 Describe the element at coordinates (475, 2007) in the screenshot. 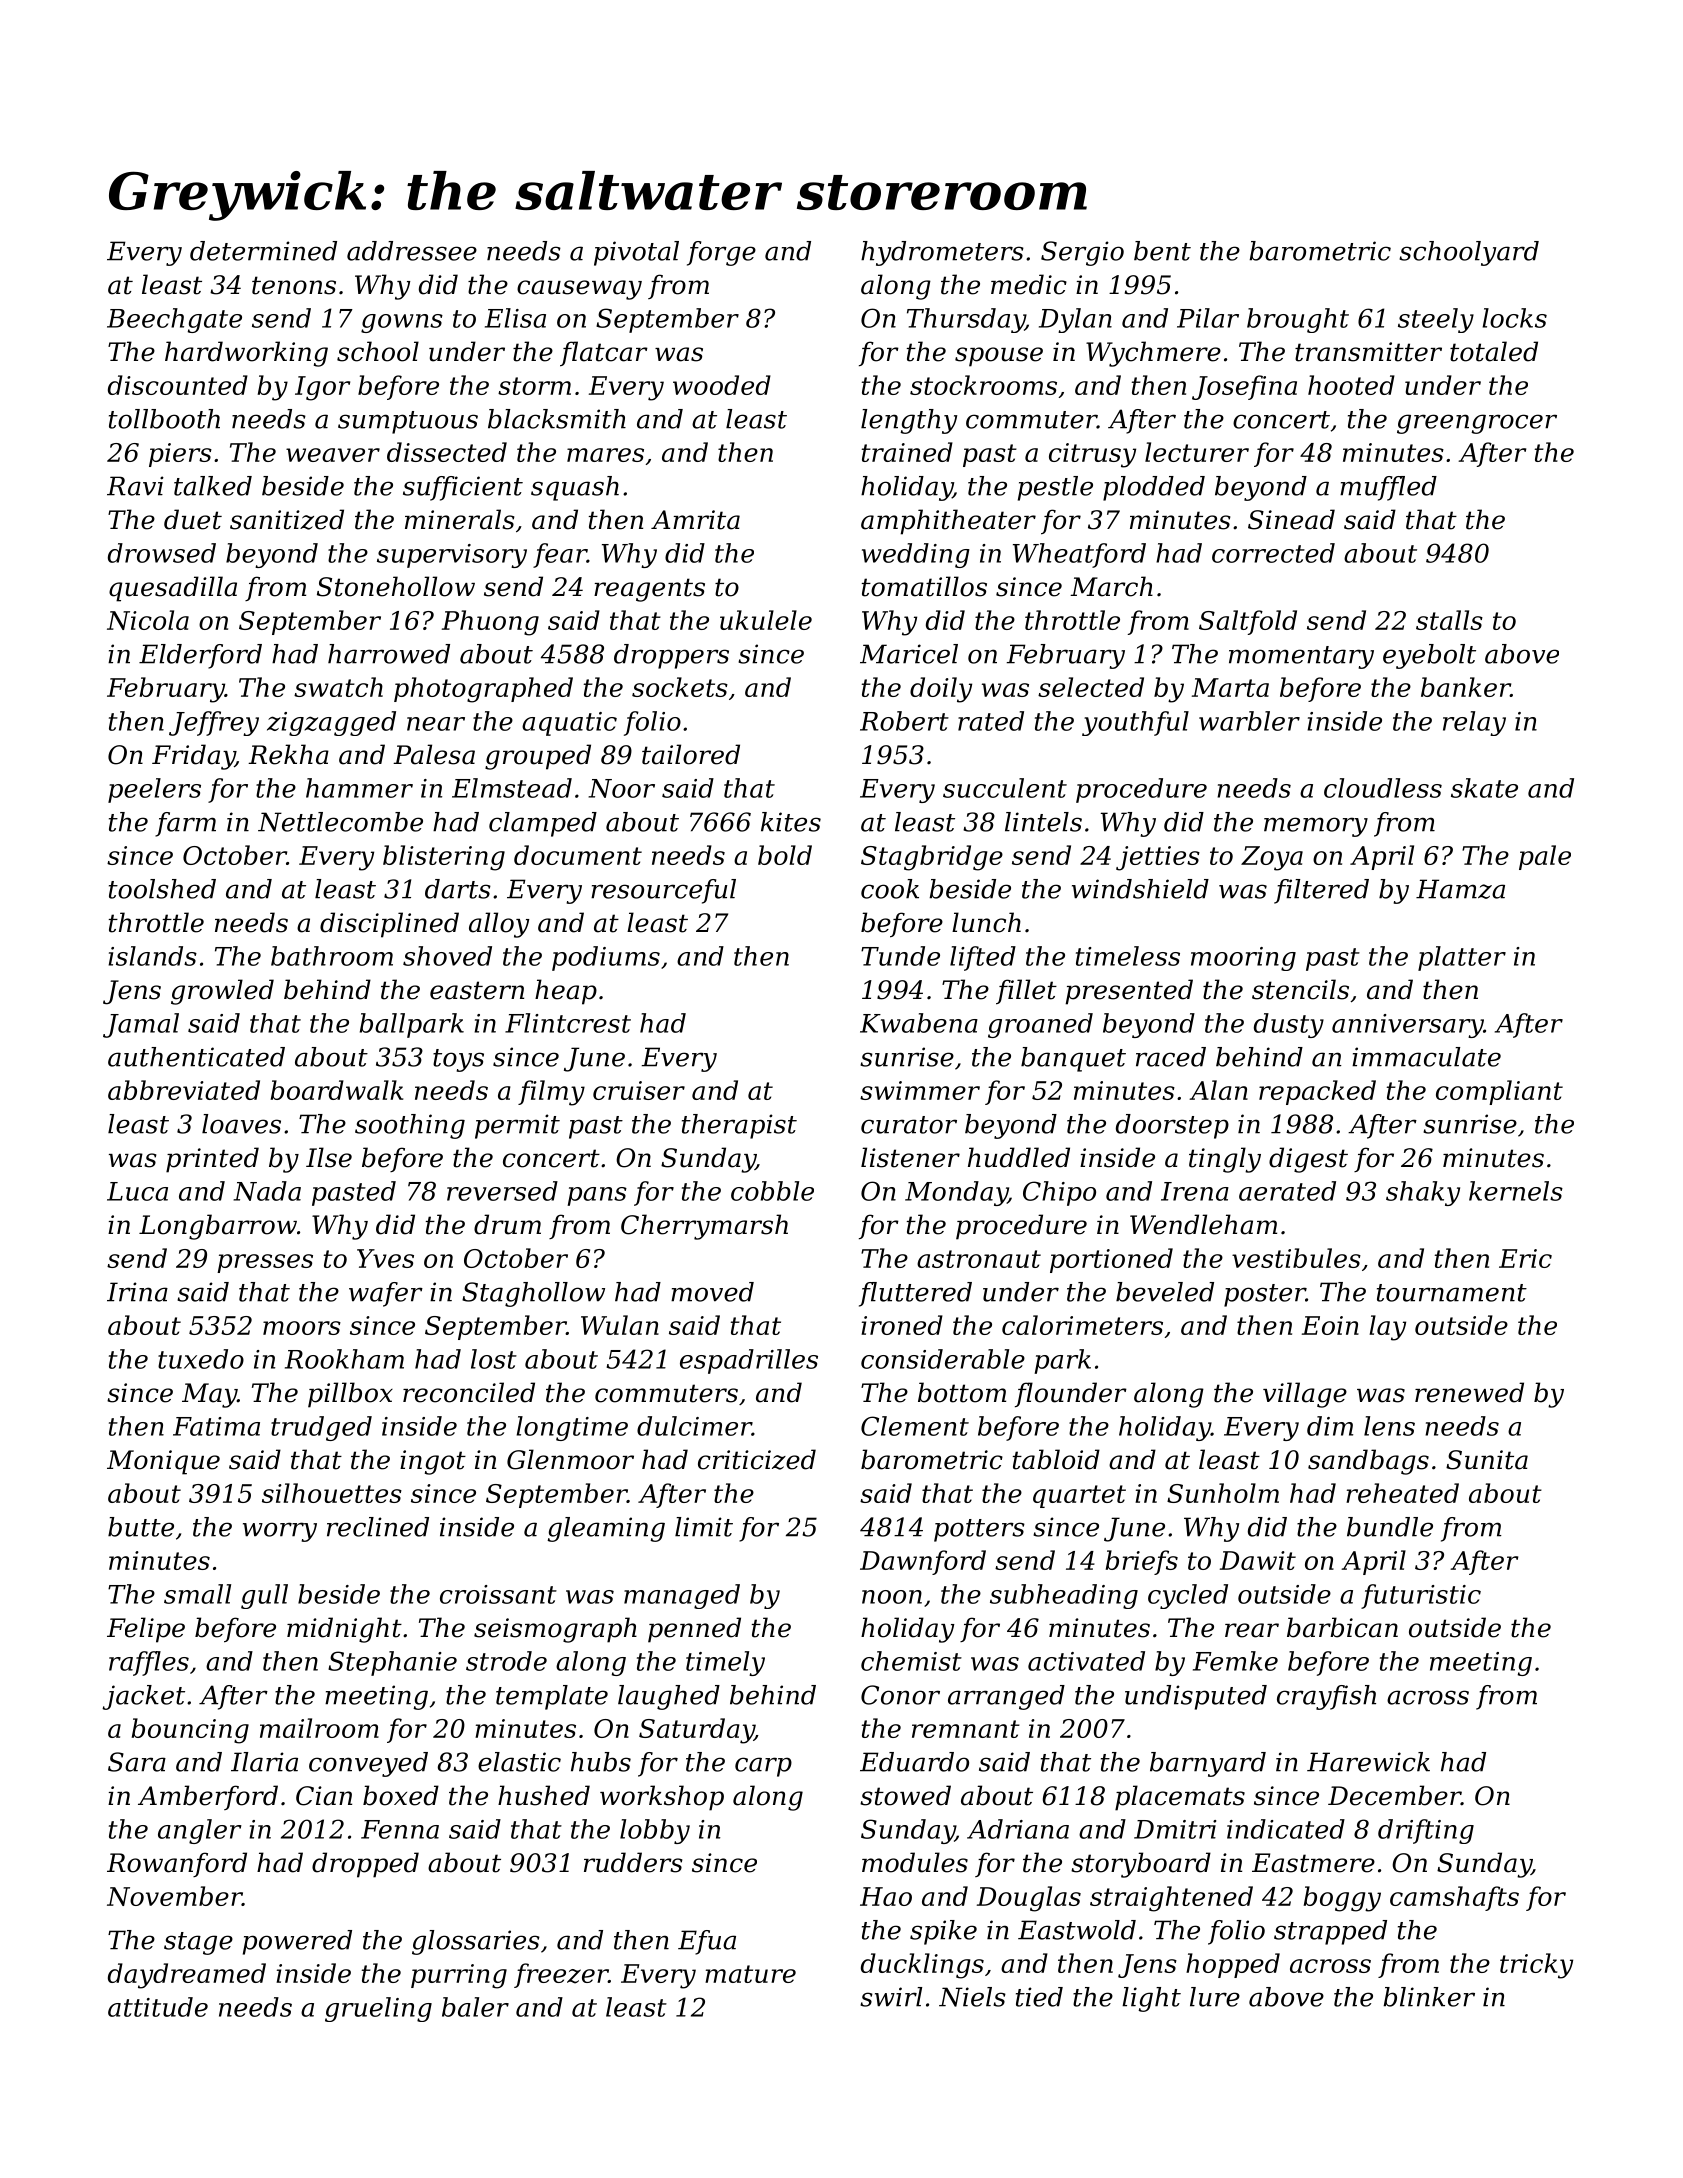

I see `baler` at that location.
